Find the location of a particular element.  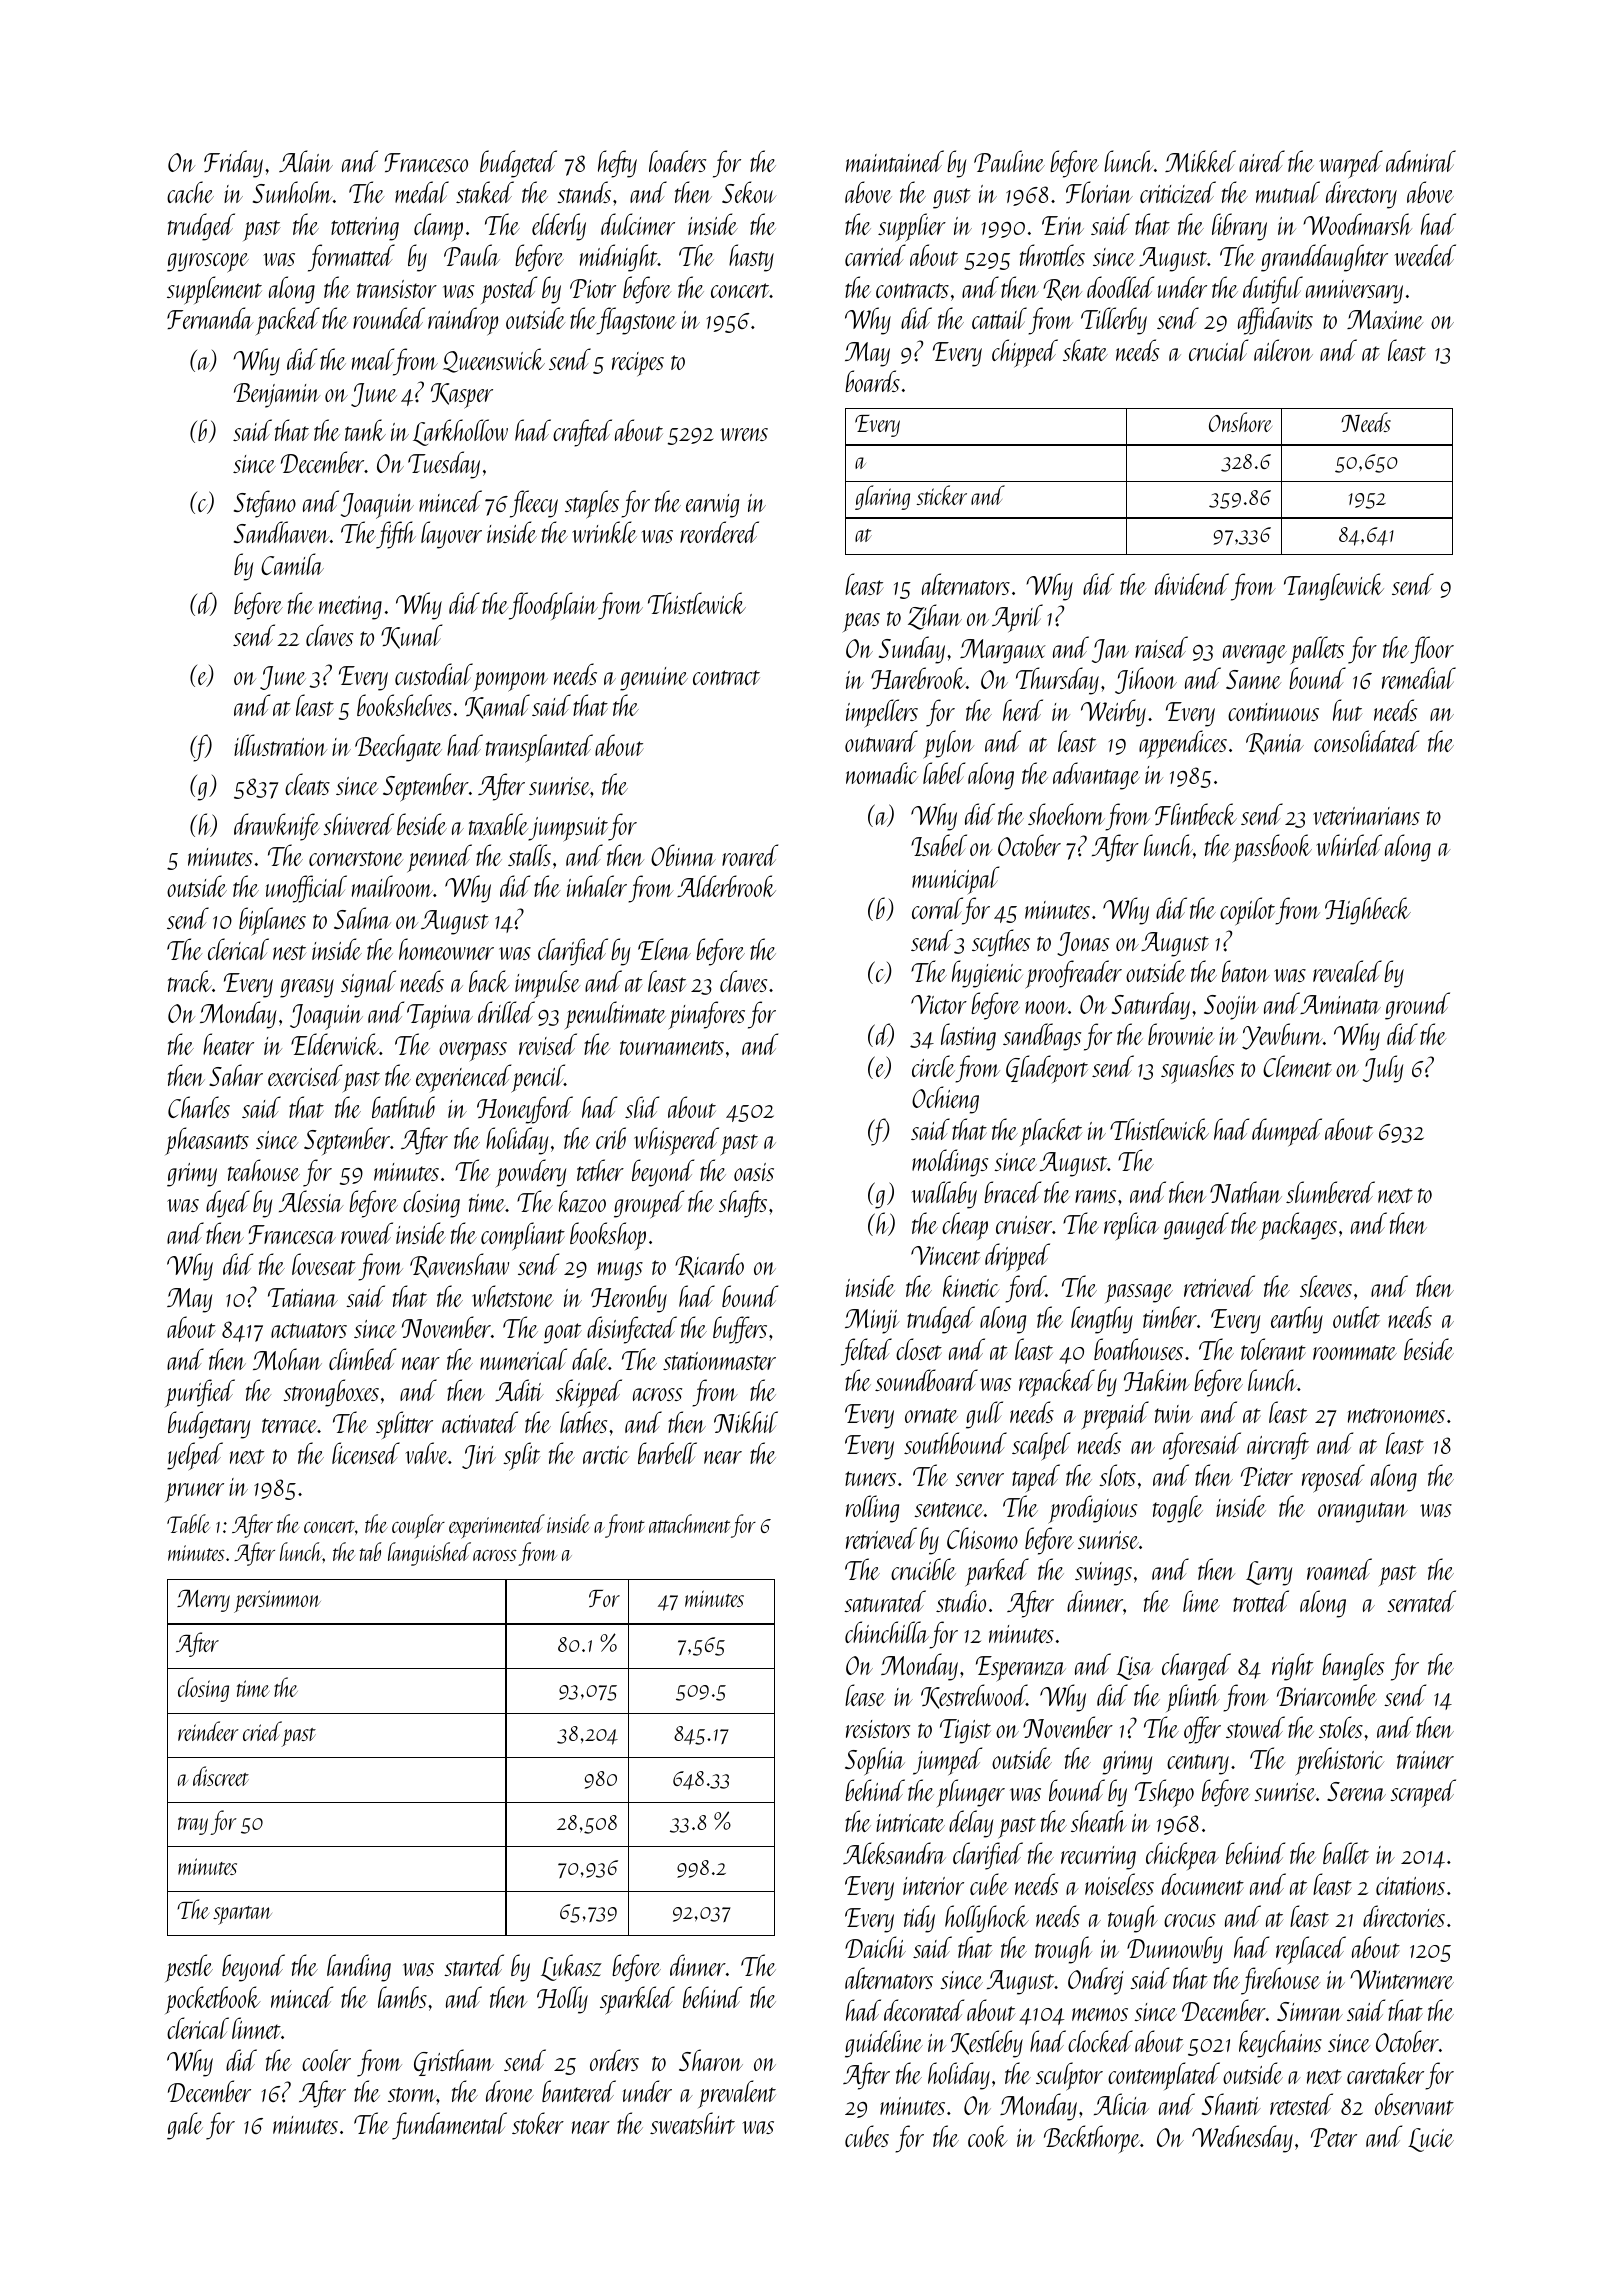

landing is located at coordinates (359, 1968).
